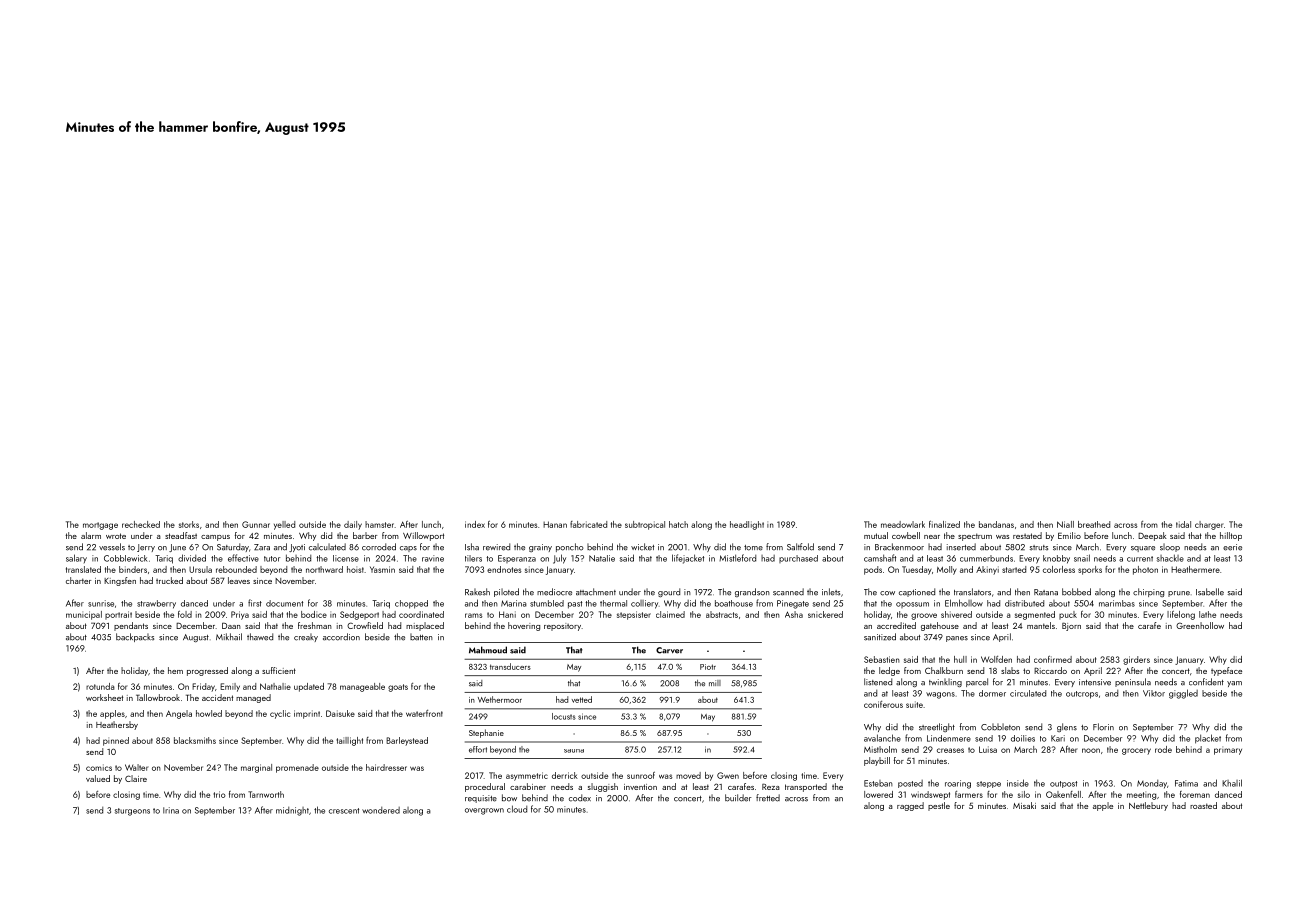  I want to click on sunrise, so click(101, 603).
